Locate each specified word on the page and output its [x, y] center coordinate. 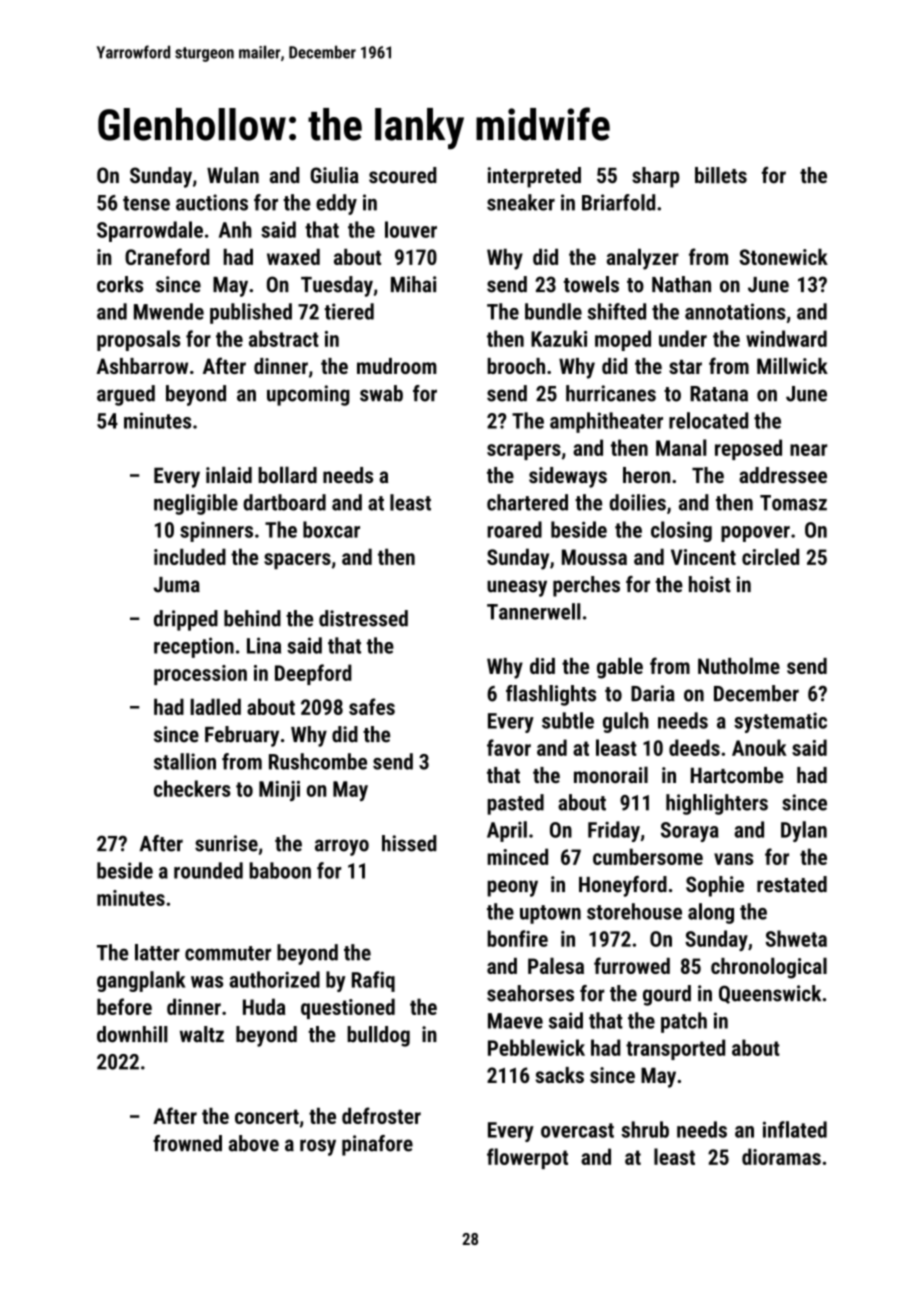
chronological [769, 968]
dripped [186, 620]
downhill [132, 1034]
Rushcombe [318, 761]
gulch [626, 722]
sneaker [521, 202]
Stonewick [783, 257]
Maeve [515, 1021]
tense [146, 203]
